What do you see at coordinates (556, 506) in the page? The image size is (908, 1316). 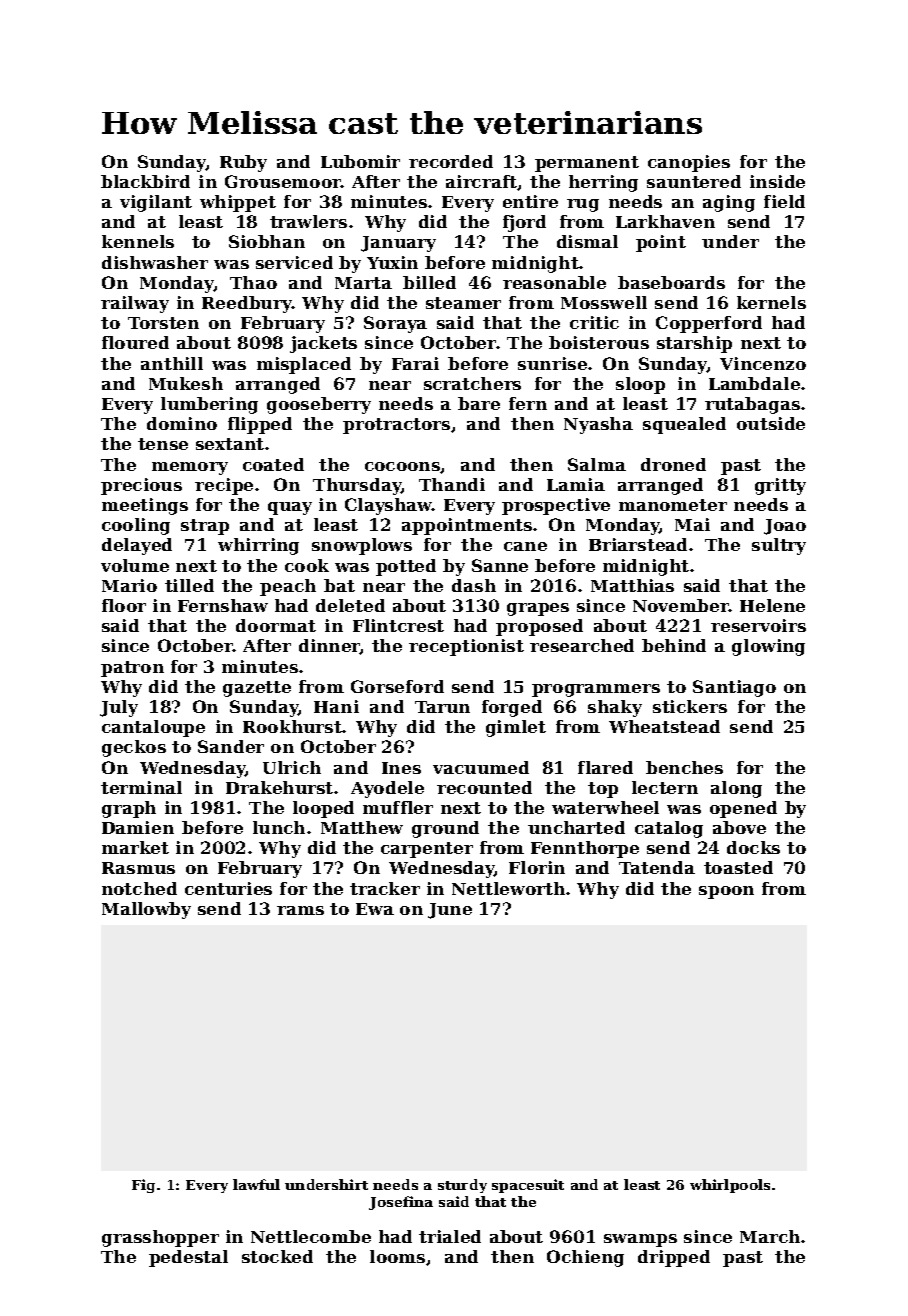 I see `prospective` at bounding box center [556, 506].
